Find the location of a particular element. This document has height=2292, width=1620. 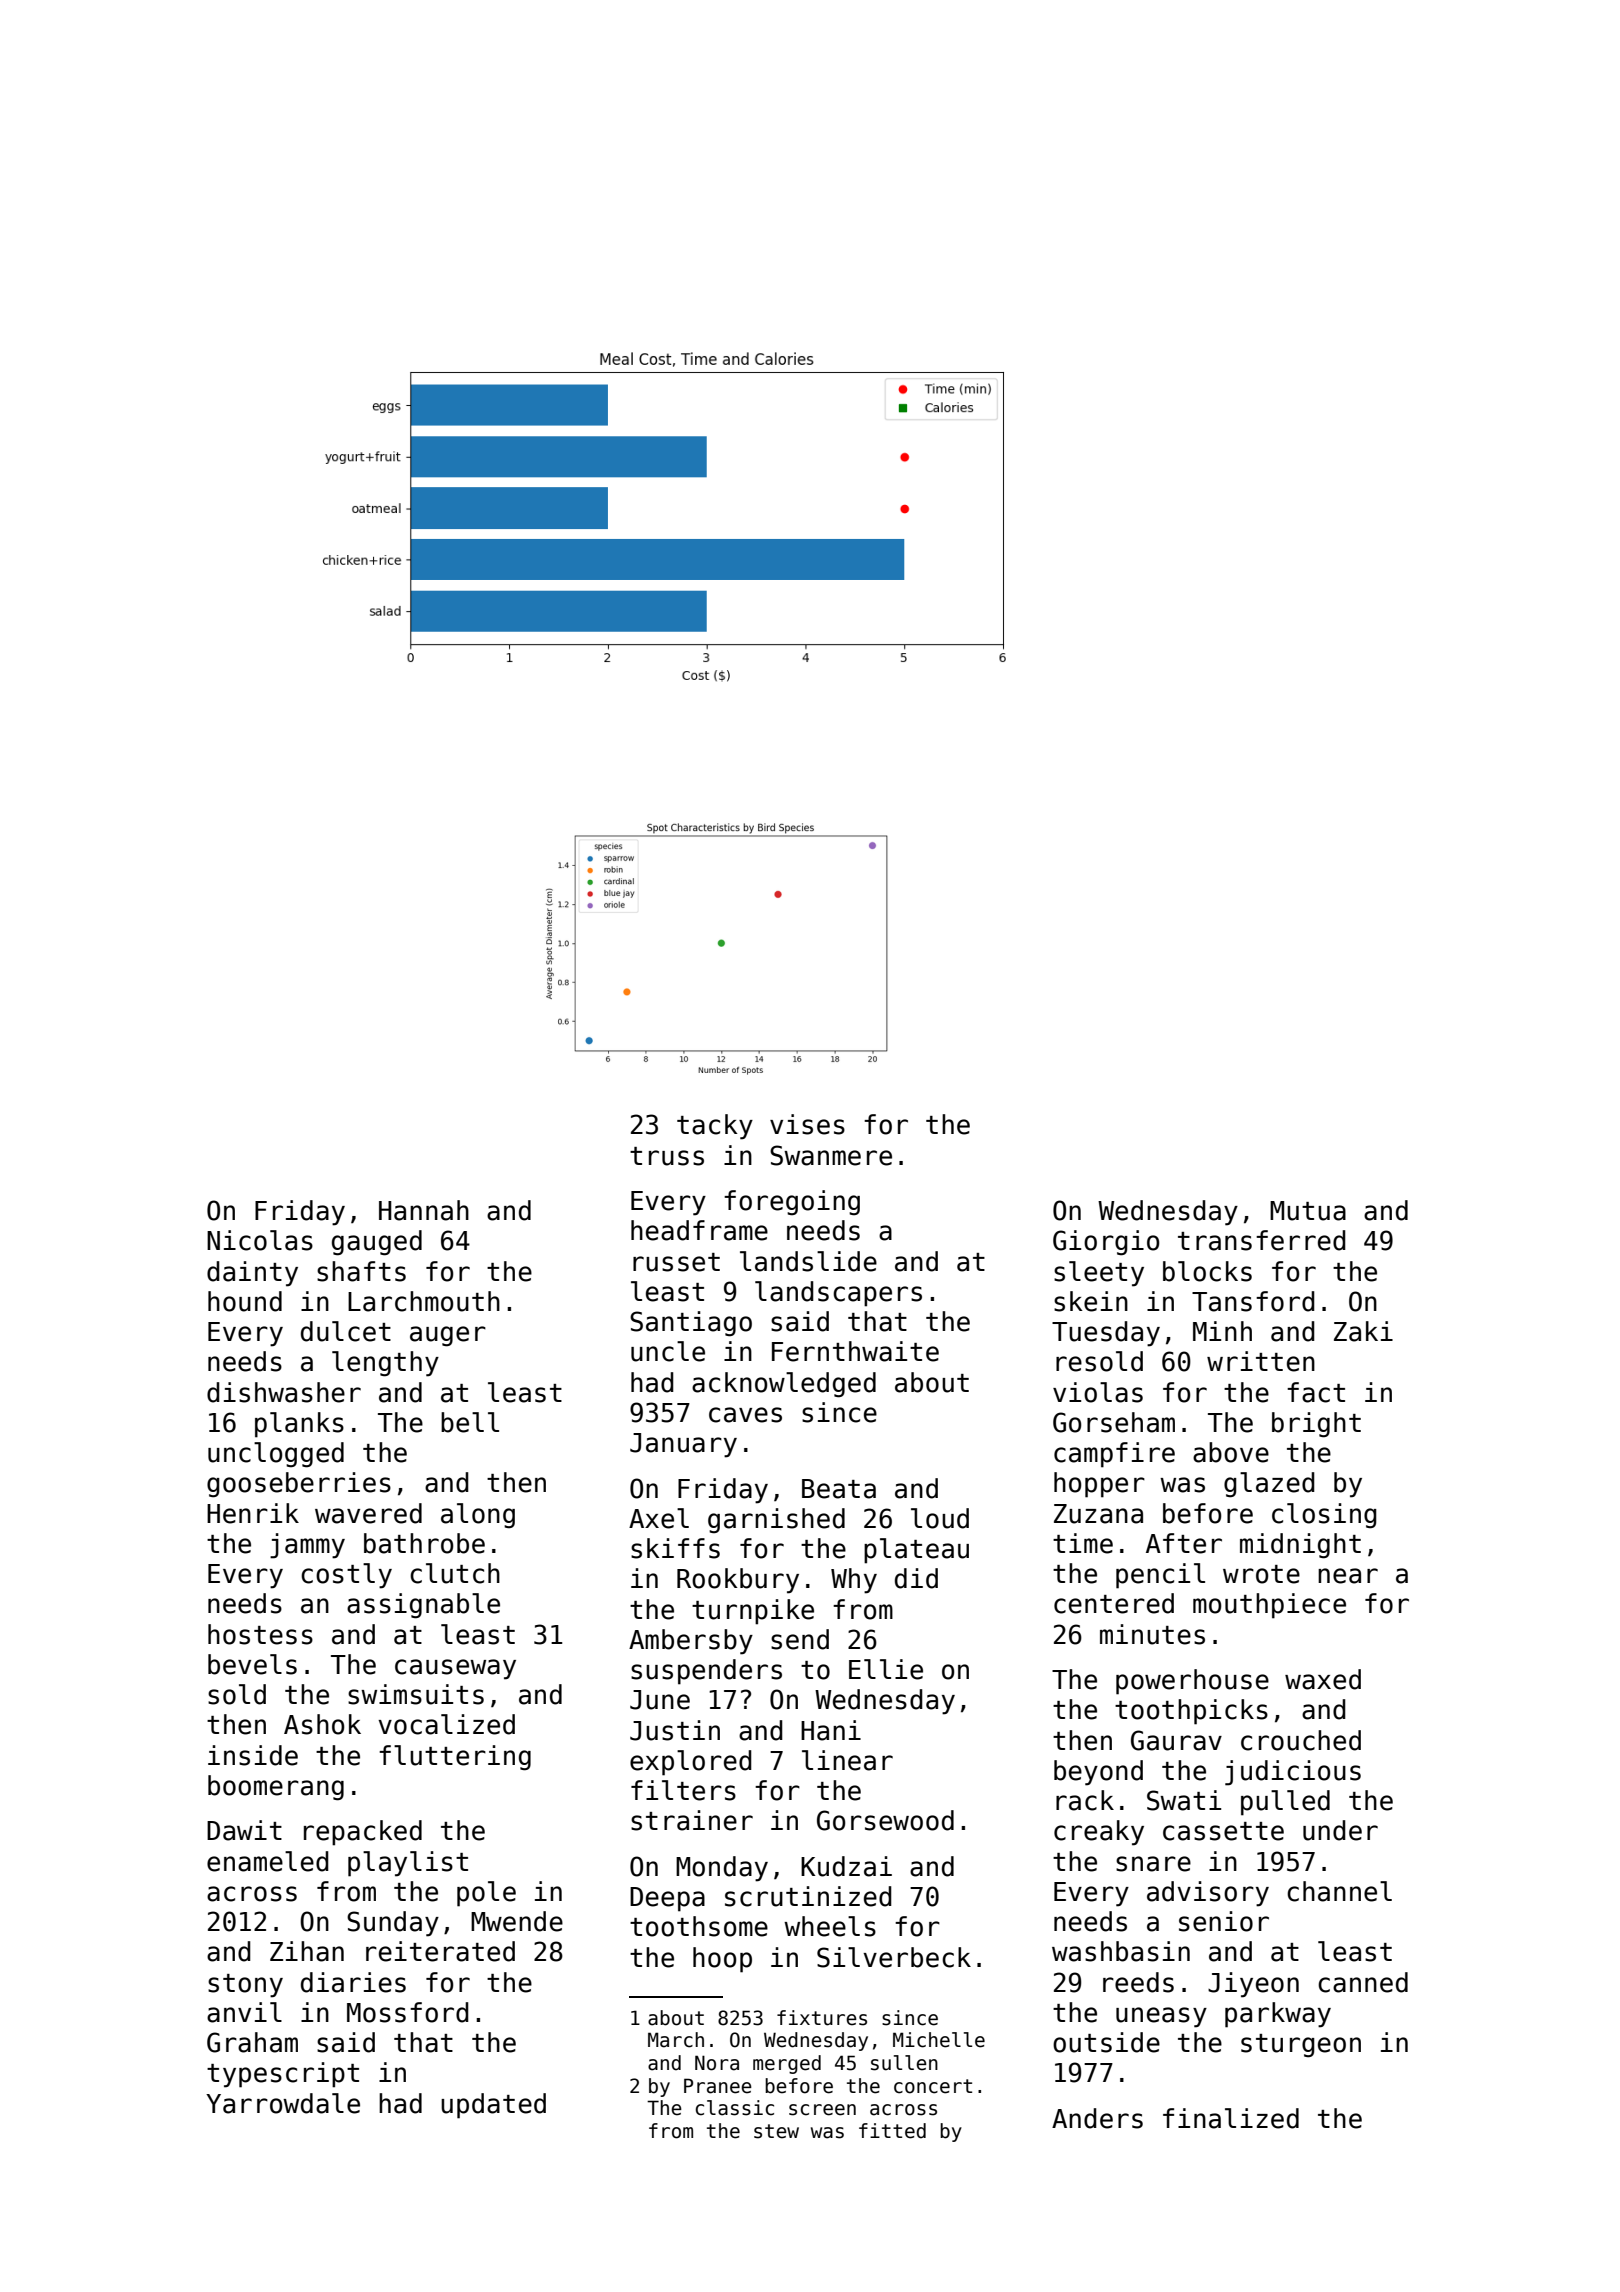

landscapers is located at coordinates (838, 1294).
